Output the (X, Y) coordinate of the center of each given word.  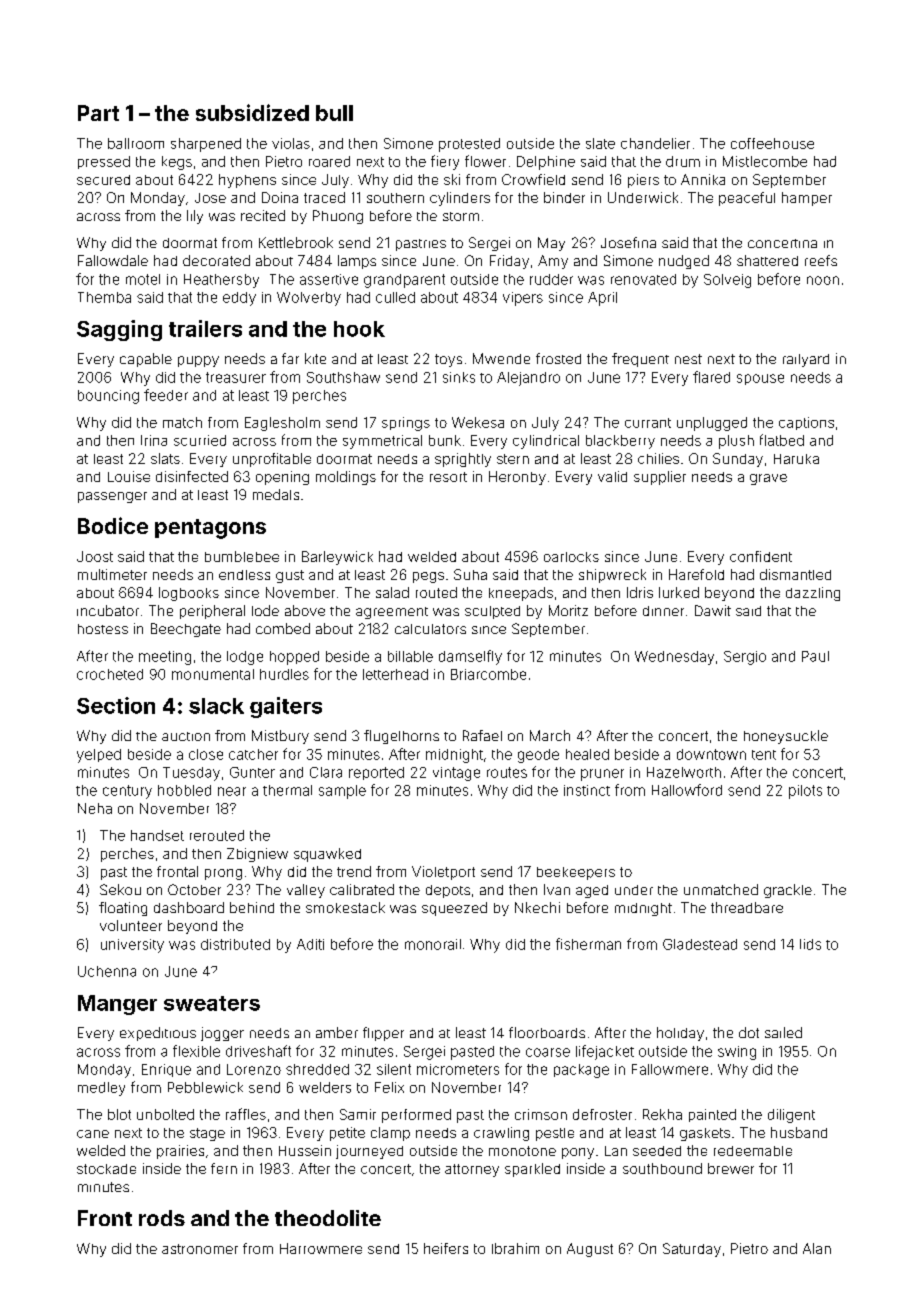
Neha (95, 808)
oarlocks (571, 557)
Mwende (501, 358)
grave (768, 479)
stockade (106, 1169)
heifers (446, 1248)
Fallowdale (113, 260)
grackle (788, 891)
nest (688, 359)
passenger (112, 497)
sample (342, 792)
